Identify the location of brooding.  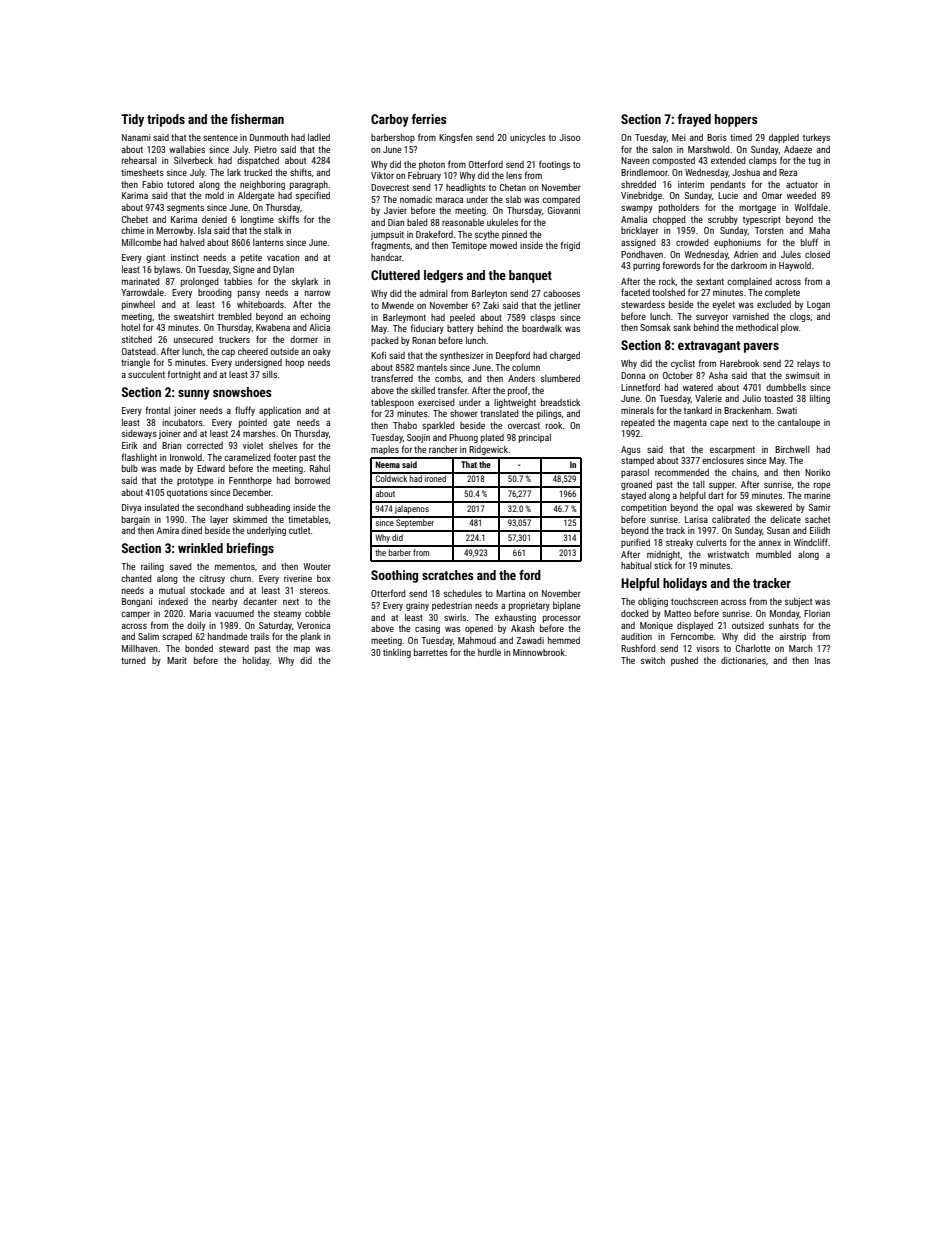
(215, 293).
